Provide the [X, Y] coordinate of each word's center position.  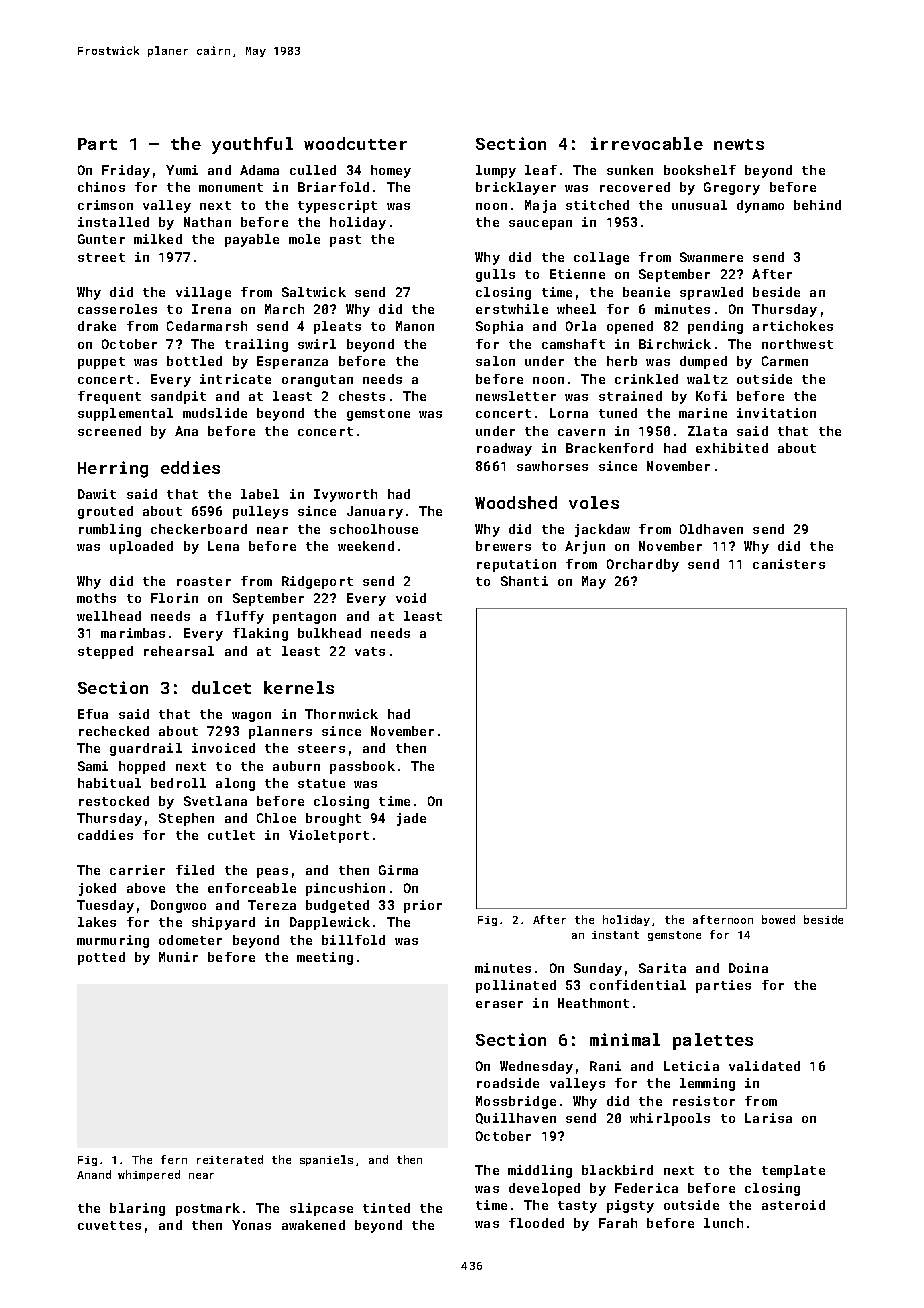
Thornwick [341, 714]
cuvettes [109, 1225]
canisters [789, 564]
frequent [109, 397]
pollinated [516, 986]
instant [615, 935]
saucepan [540, 225]
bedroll [178, 783]
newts [739, 144]
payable [252, 240]
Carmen [785, 361]
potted [101, 958]
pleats [337, 327]
